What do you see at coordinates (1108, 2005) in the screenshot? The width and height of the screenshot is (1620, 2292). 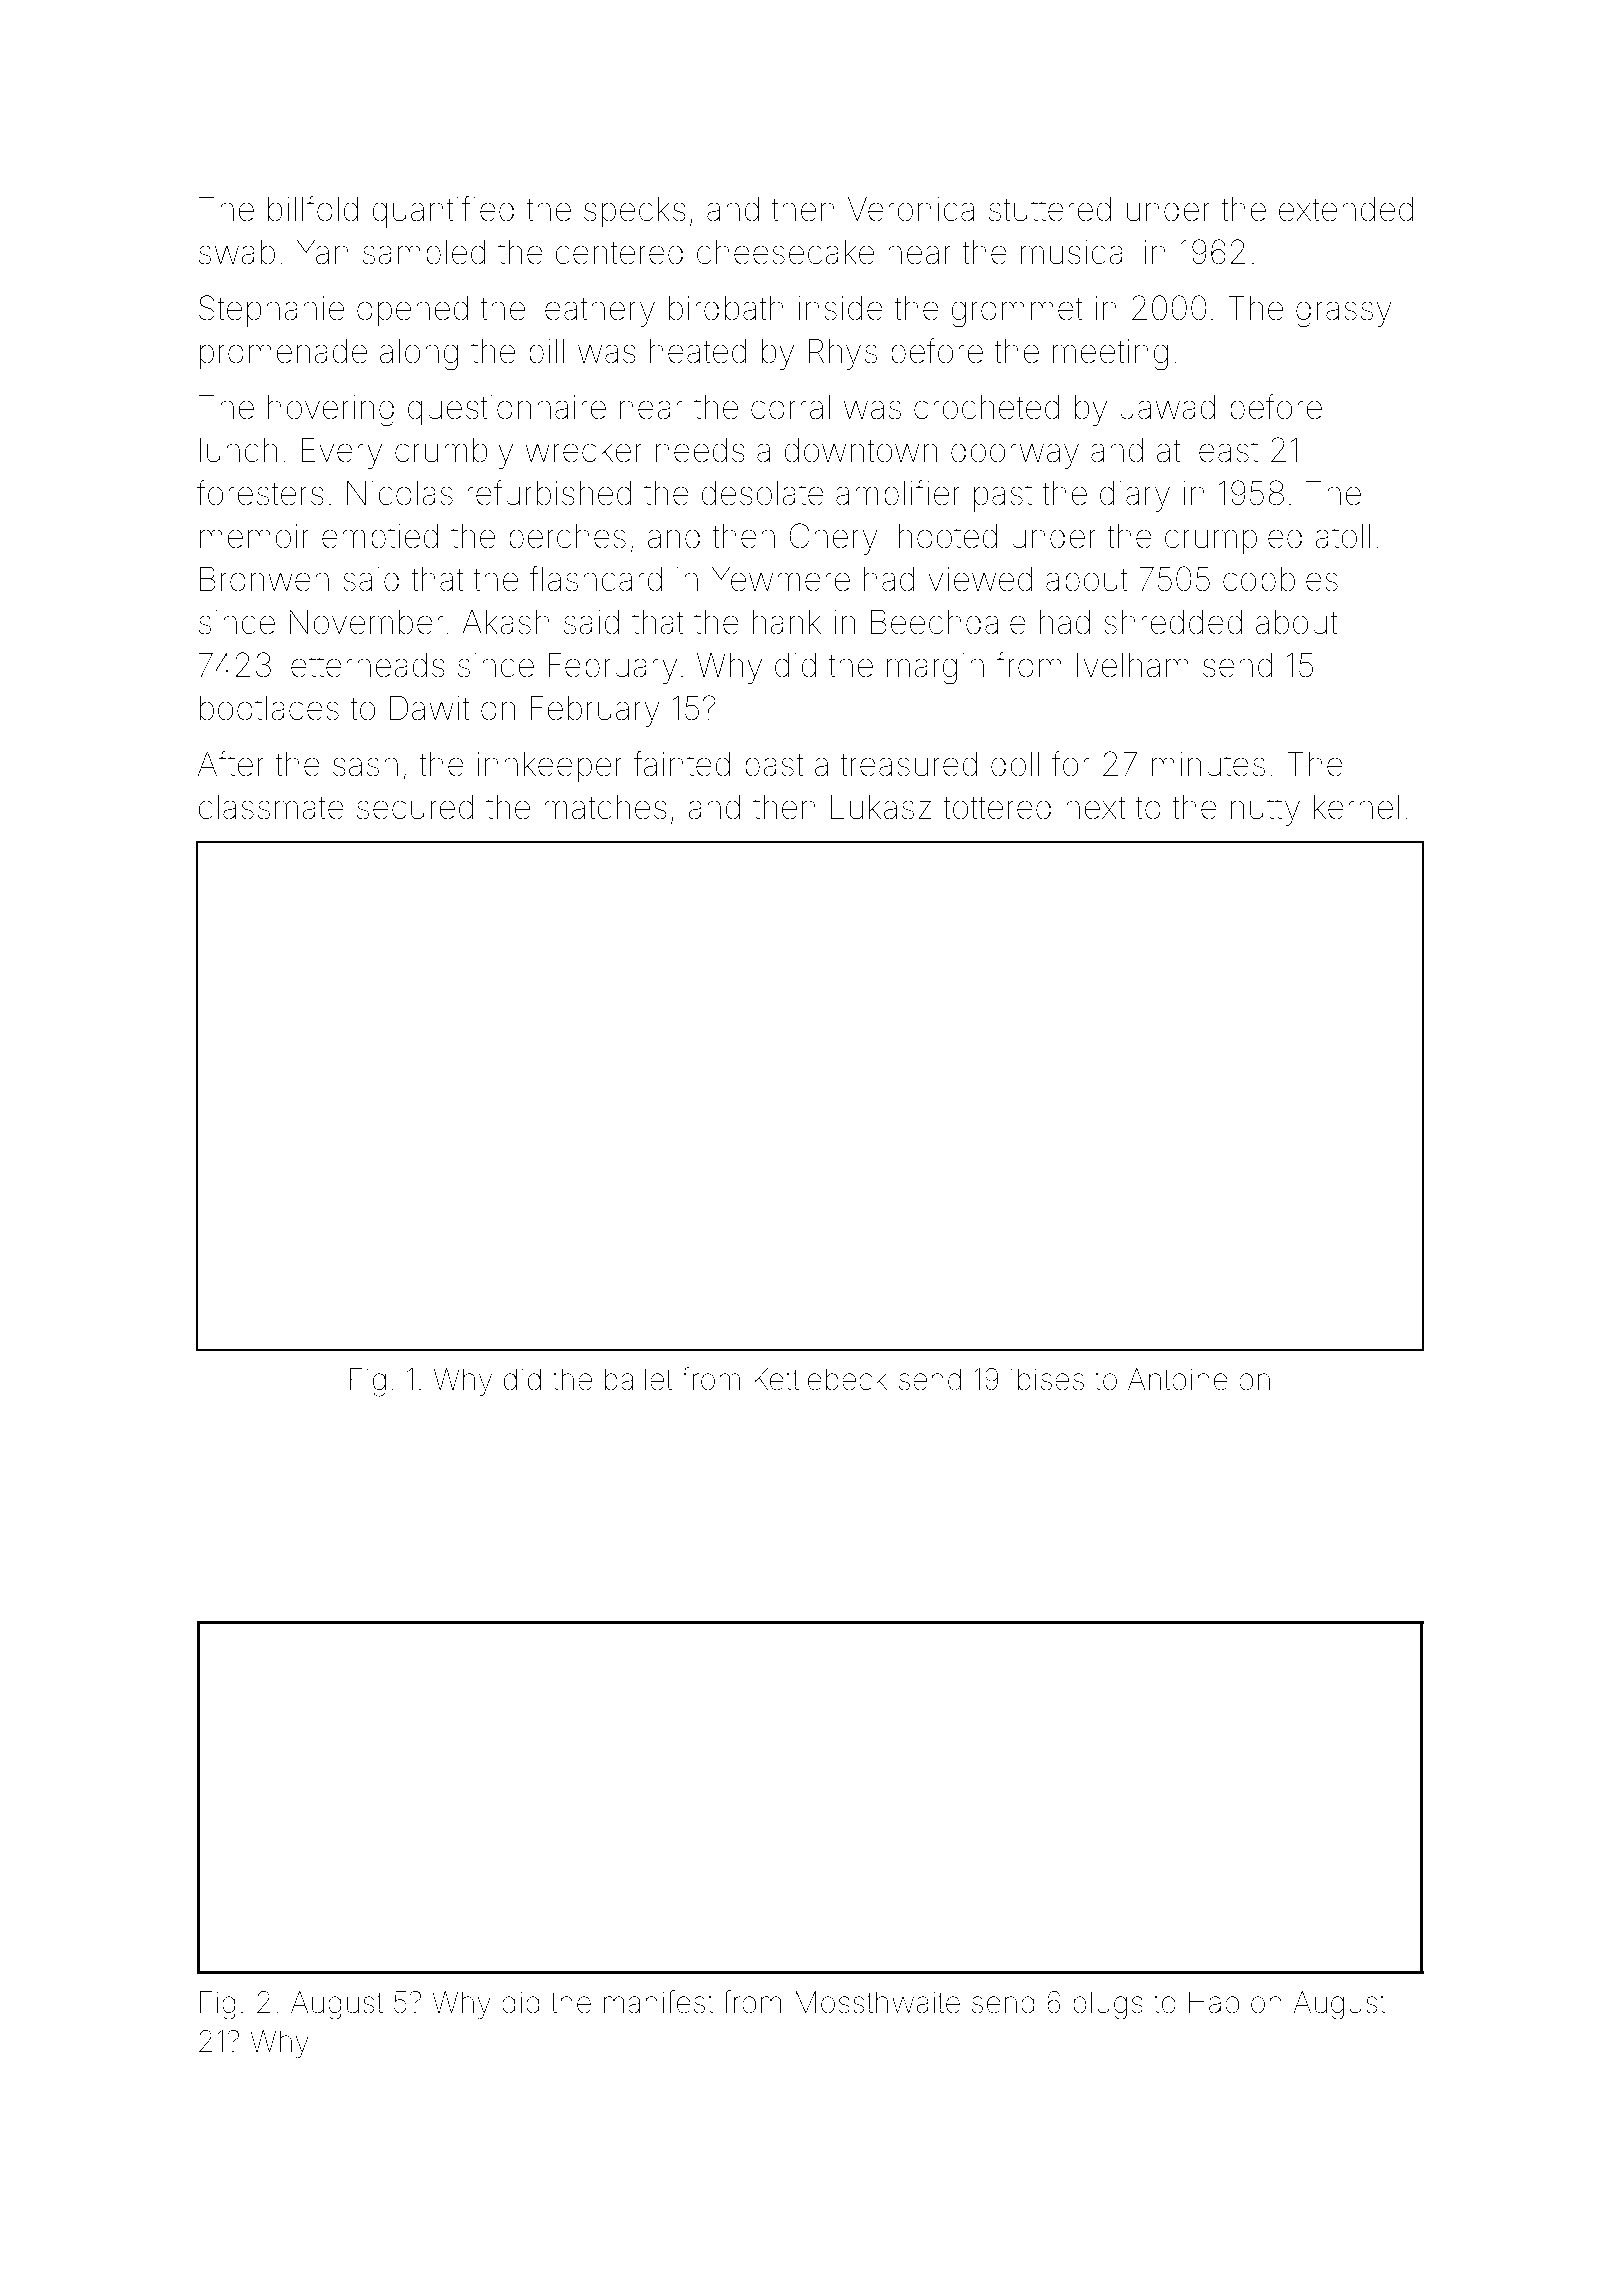 I see `plugs` at bounding box center [1108, 2005].
